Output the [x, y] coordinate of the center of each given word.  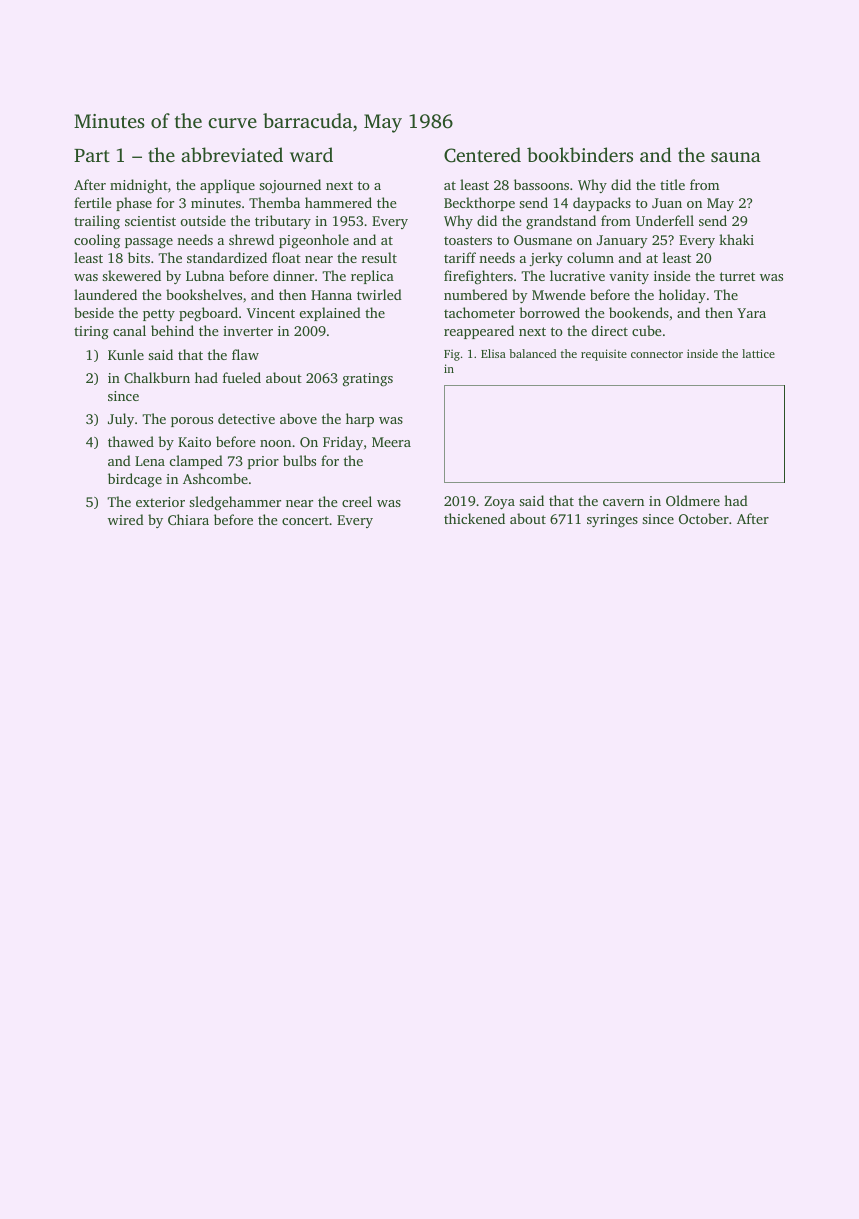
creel [357, 501]
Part [92, 155]
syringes [612, 520]
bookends [639, 312]
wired [126, 519]
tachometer [479, 312]
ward [311, 154]
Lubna [205, 275]
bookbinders [580, 154]
